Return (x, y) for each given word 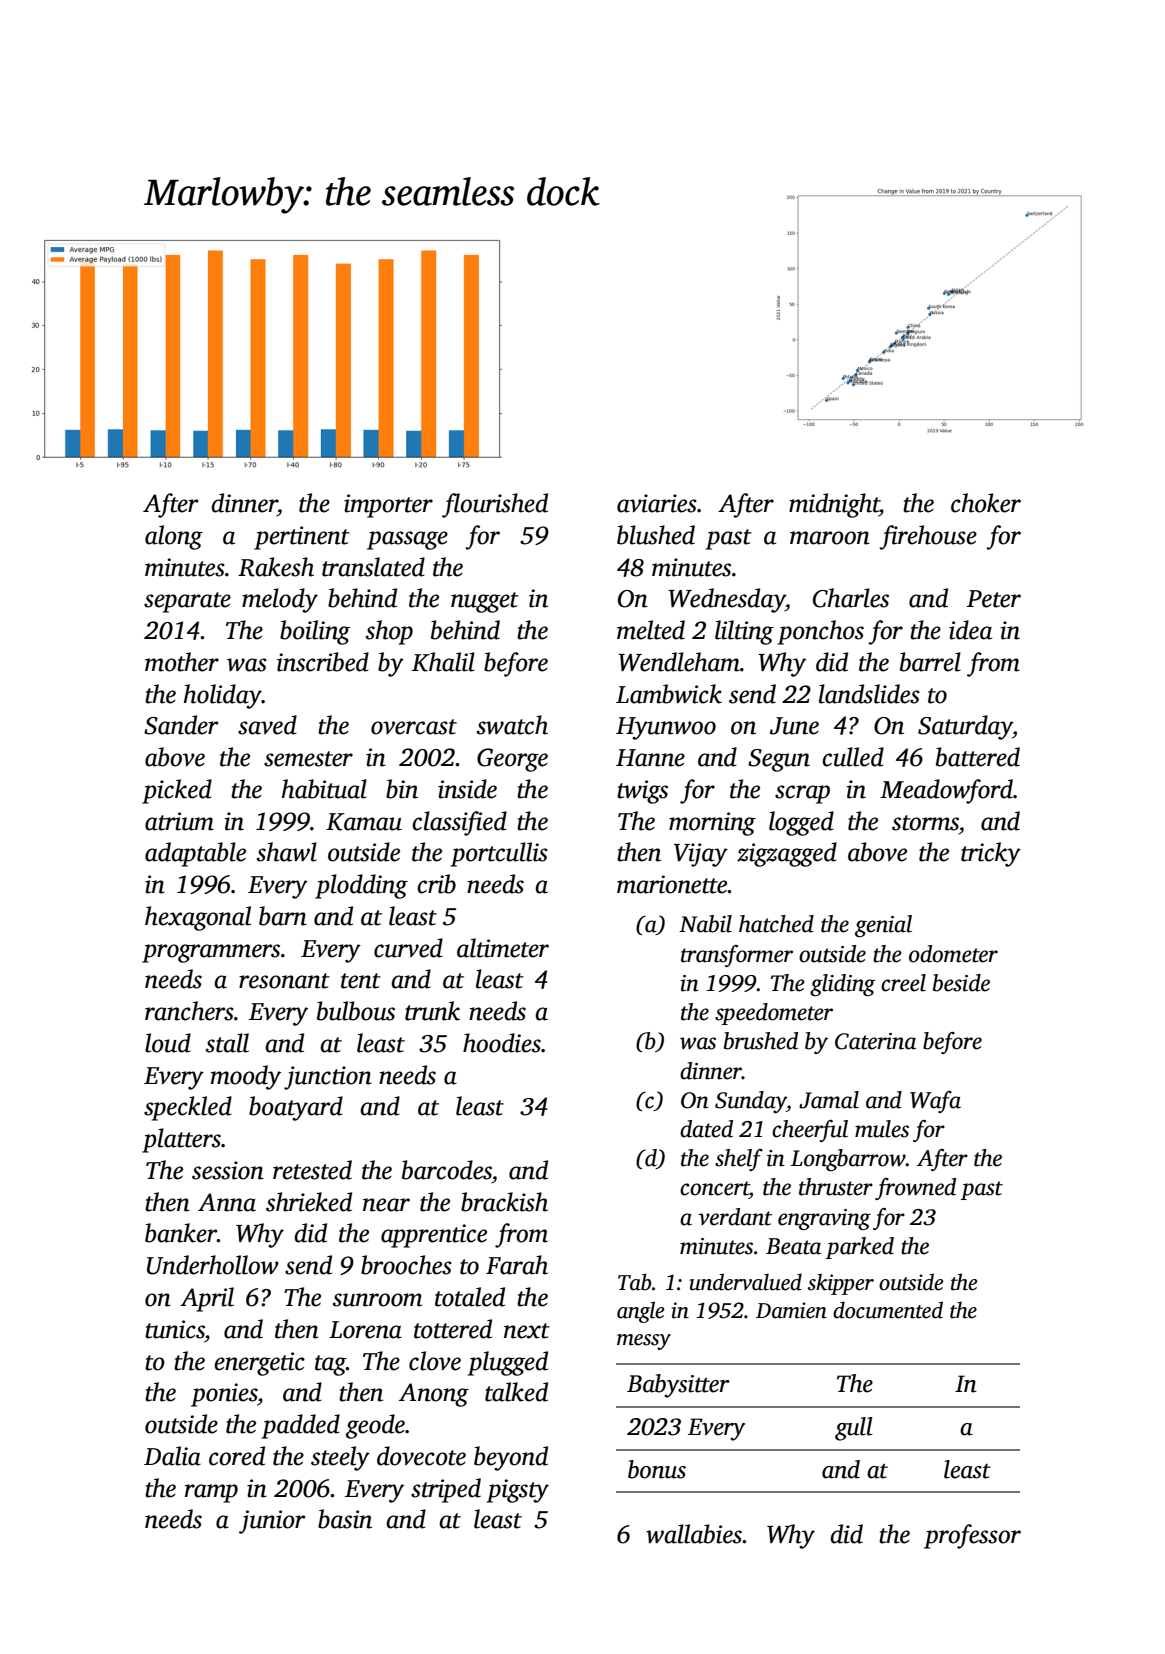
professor (972, 1536)
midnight (834, 505)
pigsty (518, 1491)
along (174, 537)
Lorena (365, 1330)
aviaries (657, 503)
